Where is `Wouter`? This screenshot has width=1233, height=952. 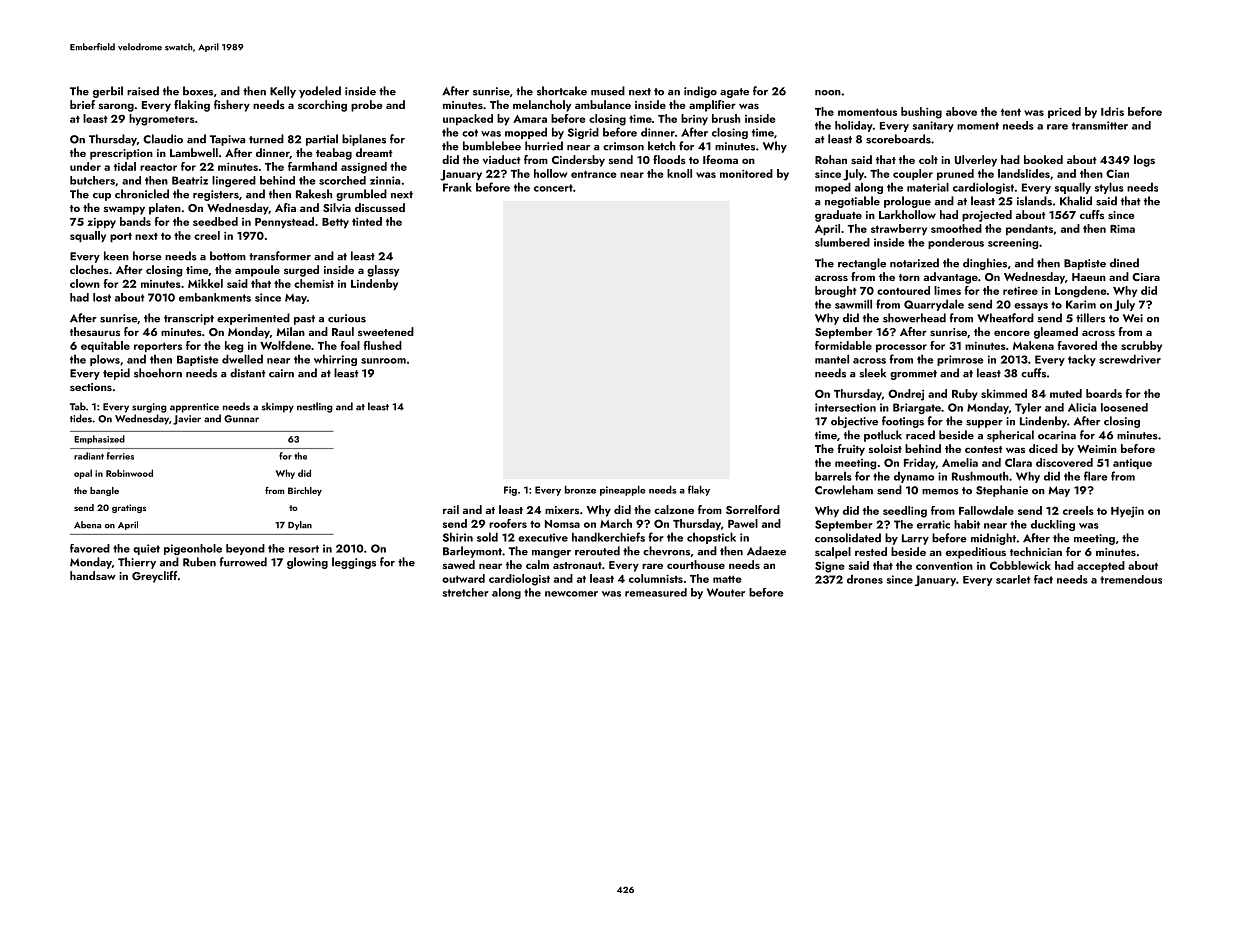
Wouter is located at coordinates (726, 592).
